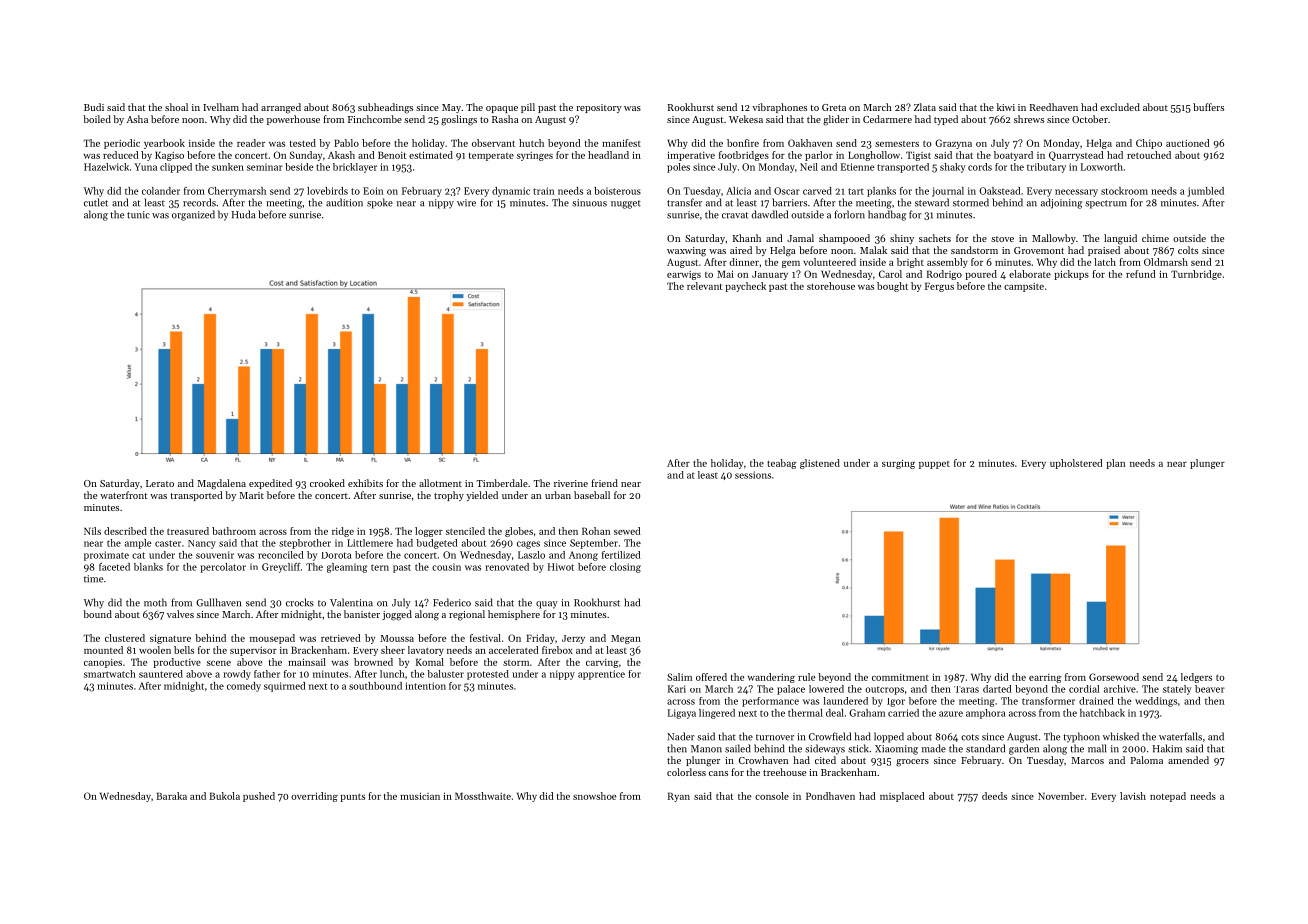 This screenshot has width=1308, height=924. Describe the element at coordinates (753, 475) in the screenshot. I see `sessions` at that location.
